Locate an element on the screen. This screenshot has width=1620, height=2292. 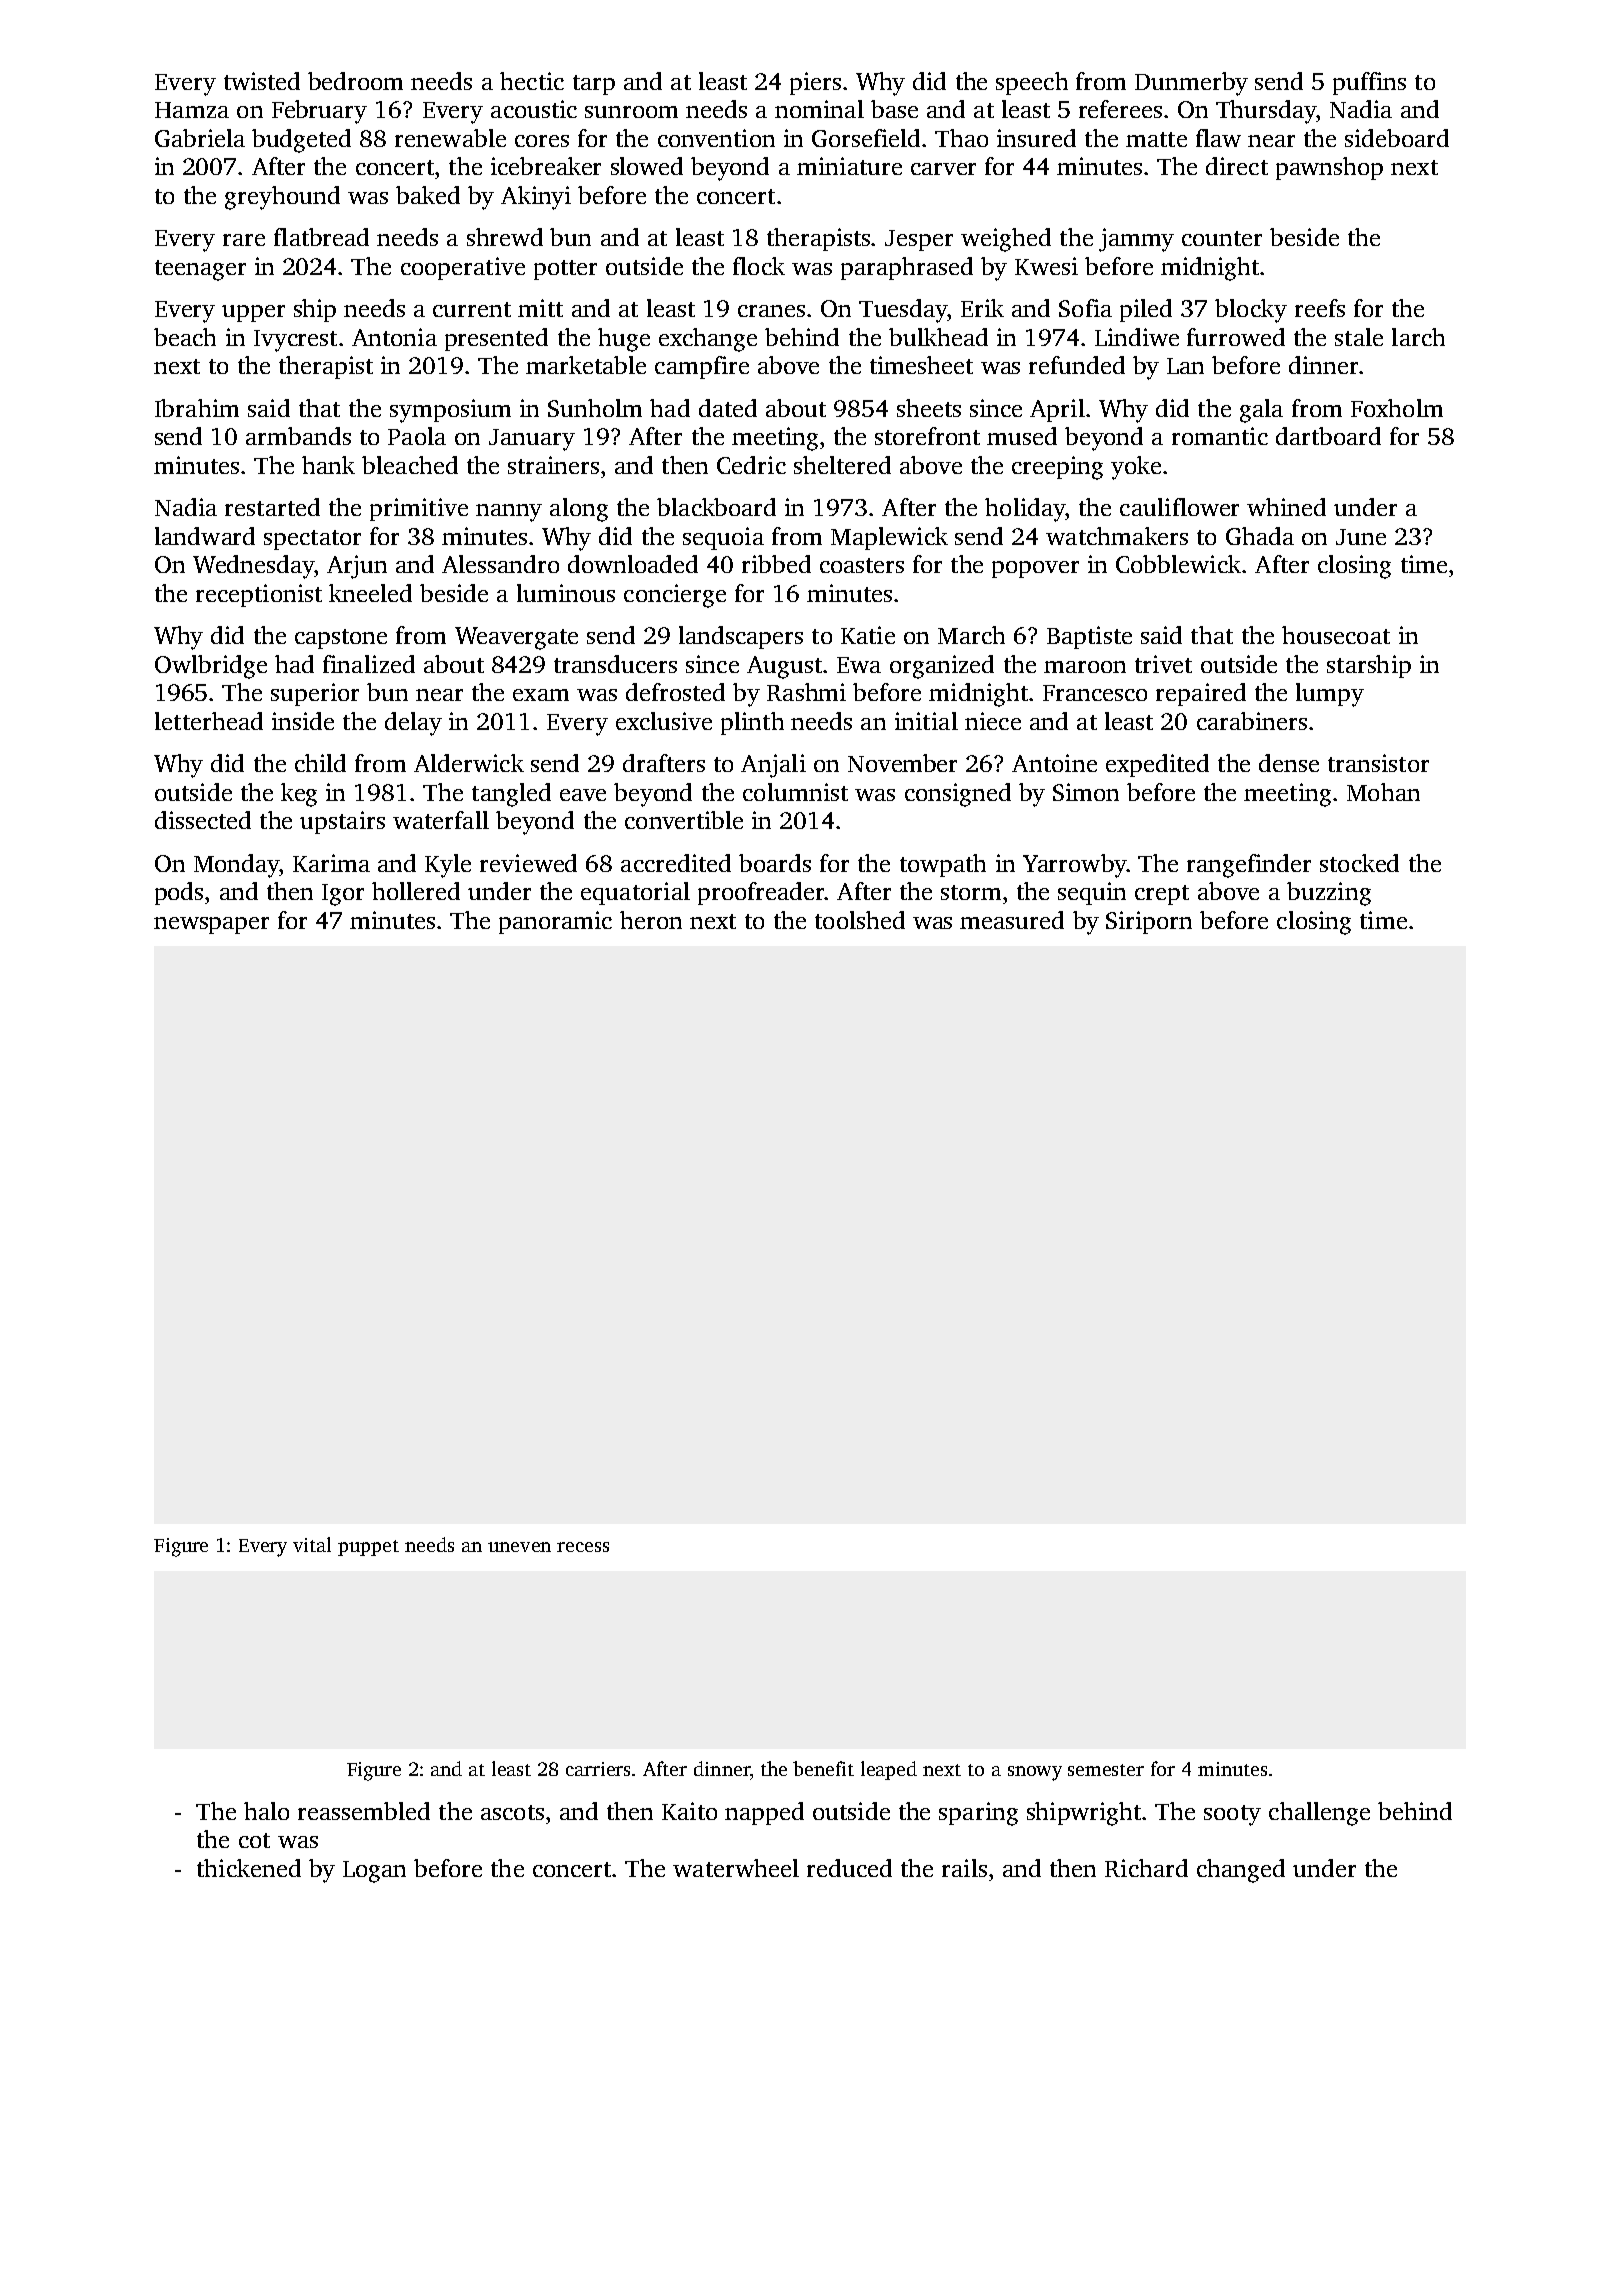
matte is located at coordinates (1156, 139).
